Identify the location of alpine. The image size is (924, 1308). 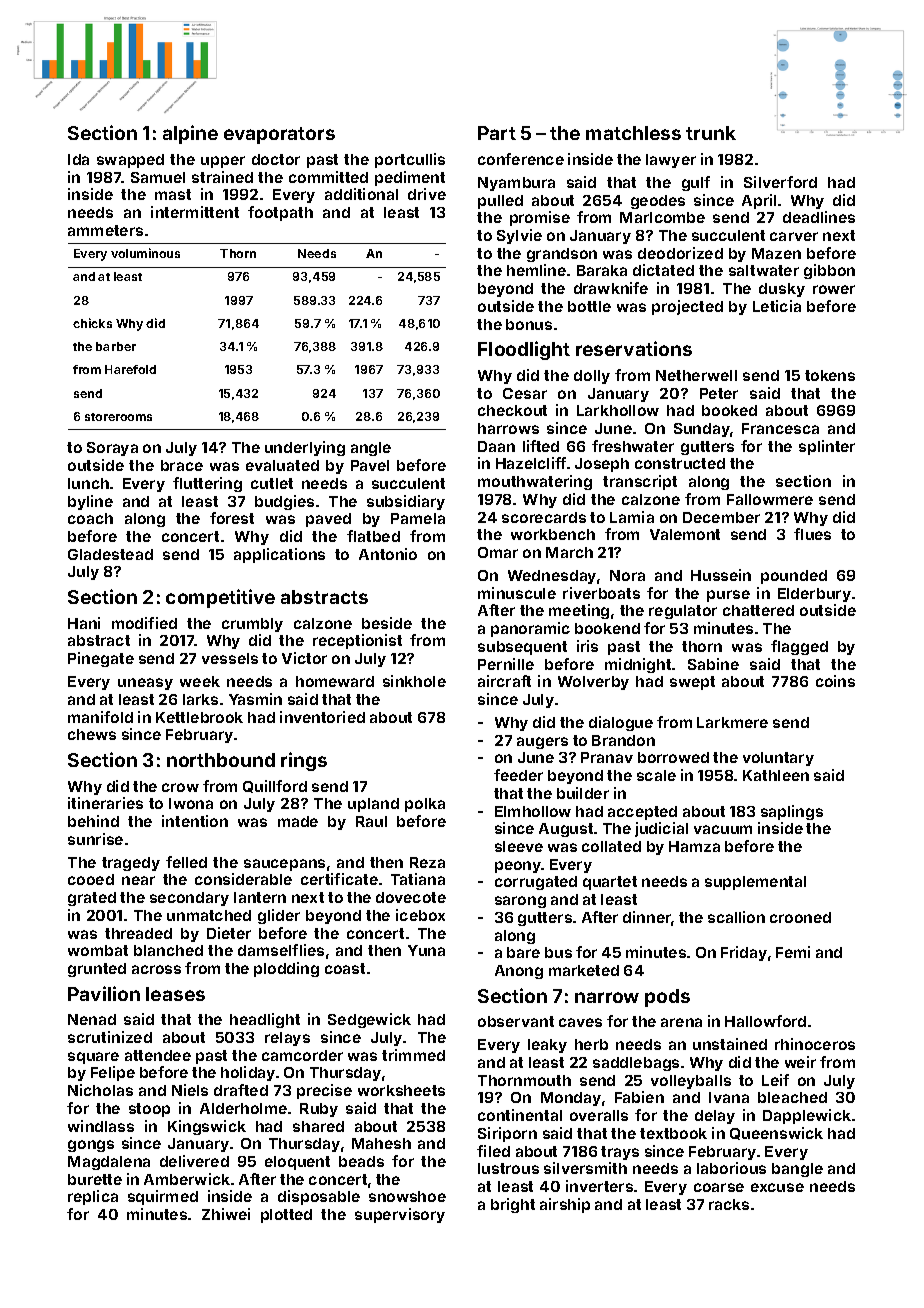
(190, 134).
